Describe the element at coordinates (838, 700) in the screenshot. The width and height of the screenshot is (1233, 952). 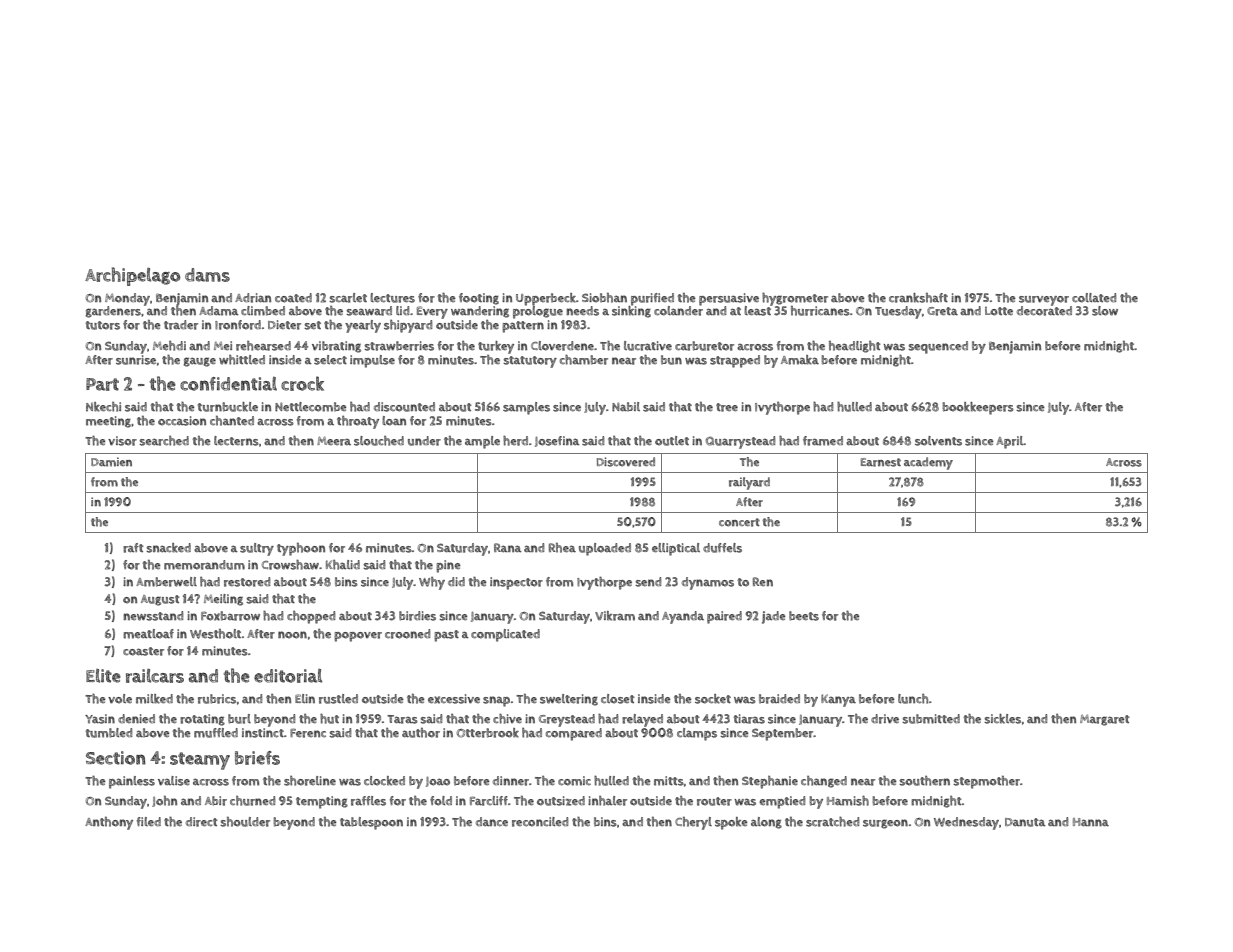
I see `Kanya` at that location.
